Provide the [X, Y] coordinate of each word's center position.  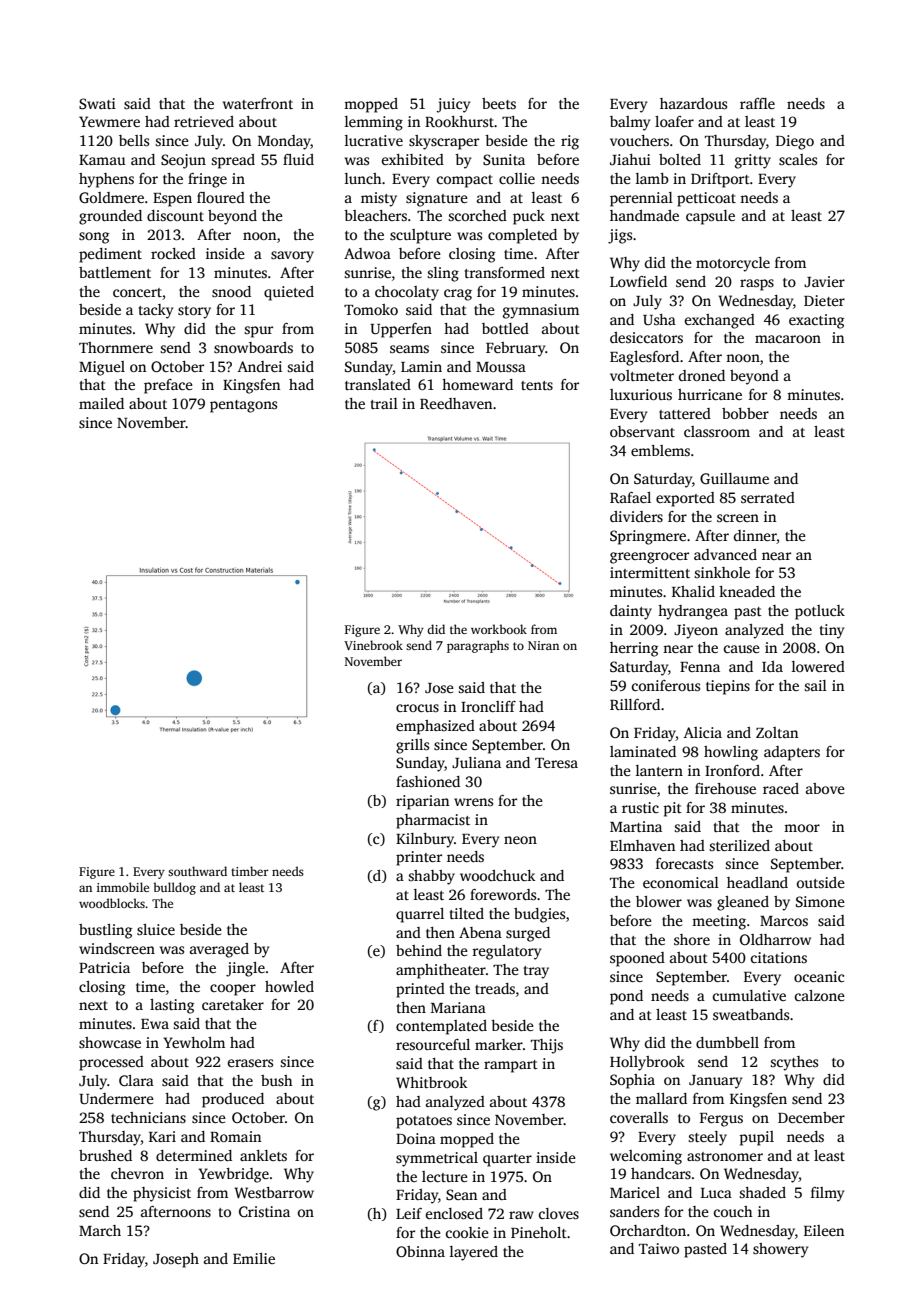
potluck [820, 612]
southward [197, 871]
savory [292, 257]
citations [779, 957]
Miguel [102, 368]
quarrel [420, 915]
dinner [755, 535]
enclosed [454, 1213]
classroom [717, 431]
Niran [543, 645]
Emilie [254, 1258]
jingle [245, 969]
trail [384, 403]
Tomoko [371, 309]
